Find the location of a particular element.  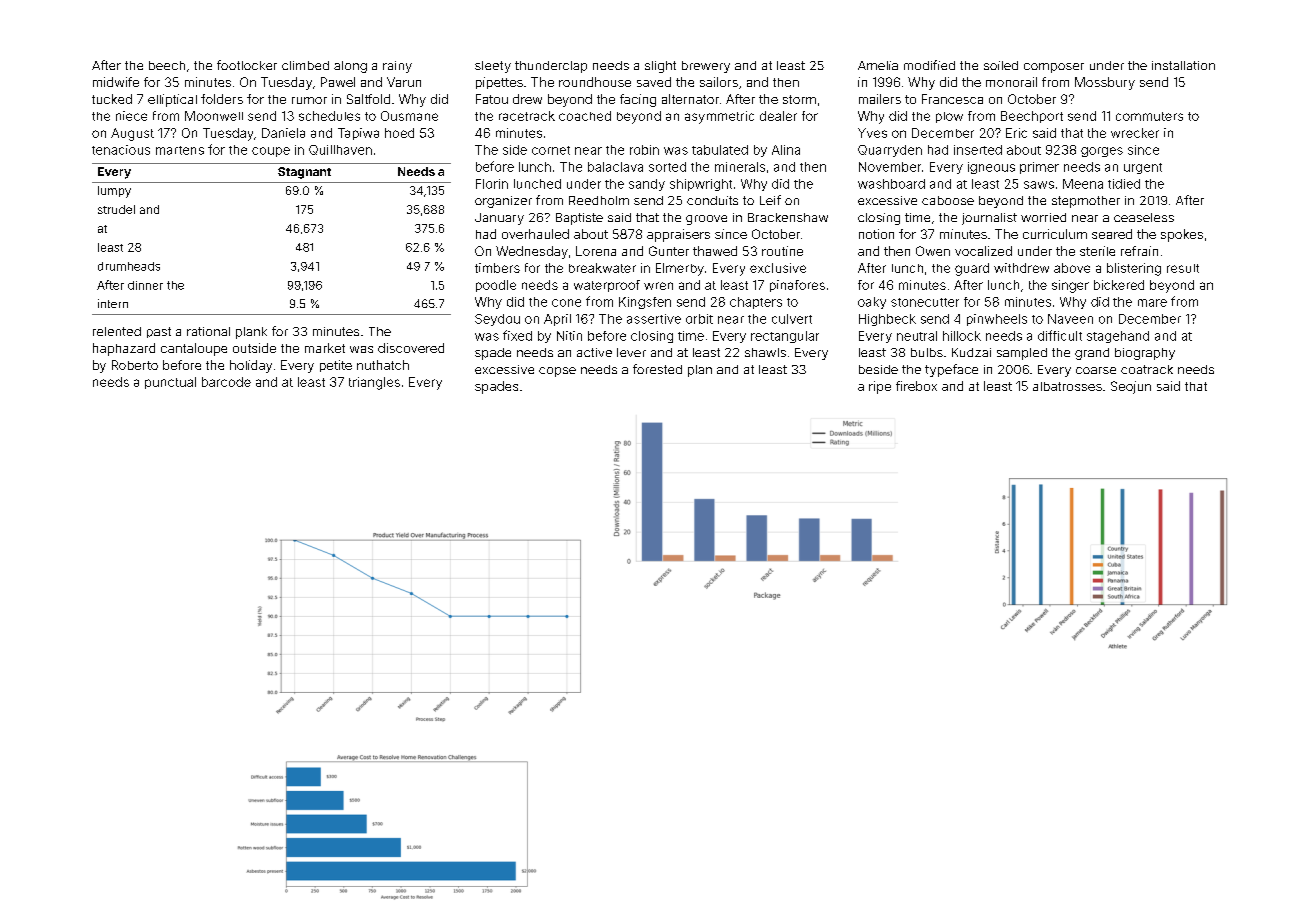

commuters is located at coordinates (1149, 116).
